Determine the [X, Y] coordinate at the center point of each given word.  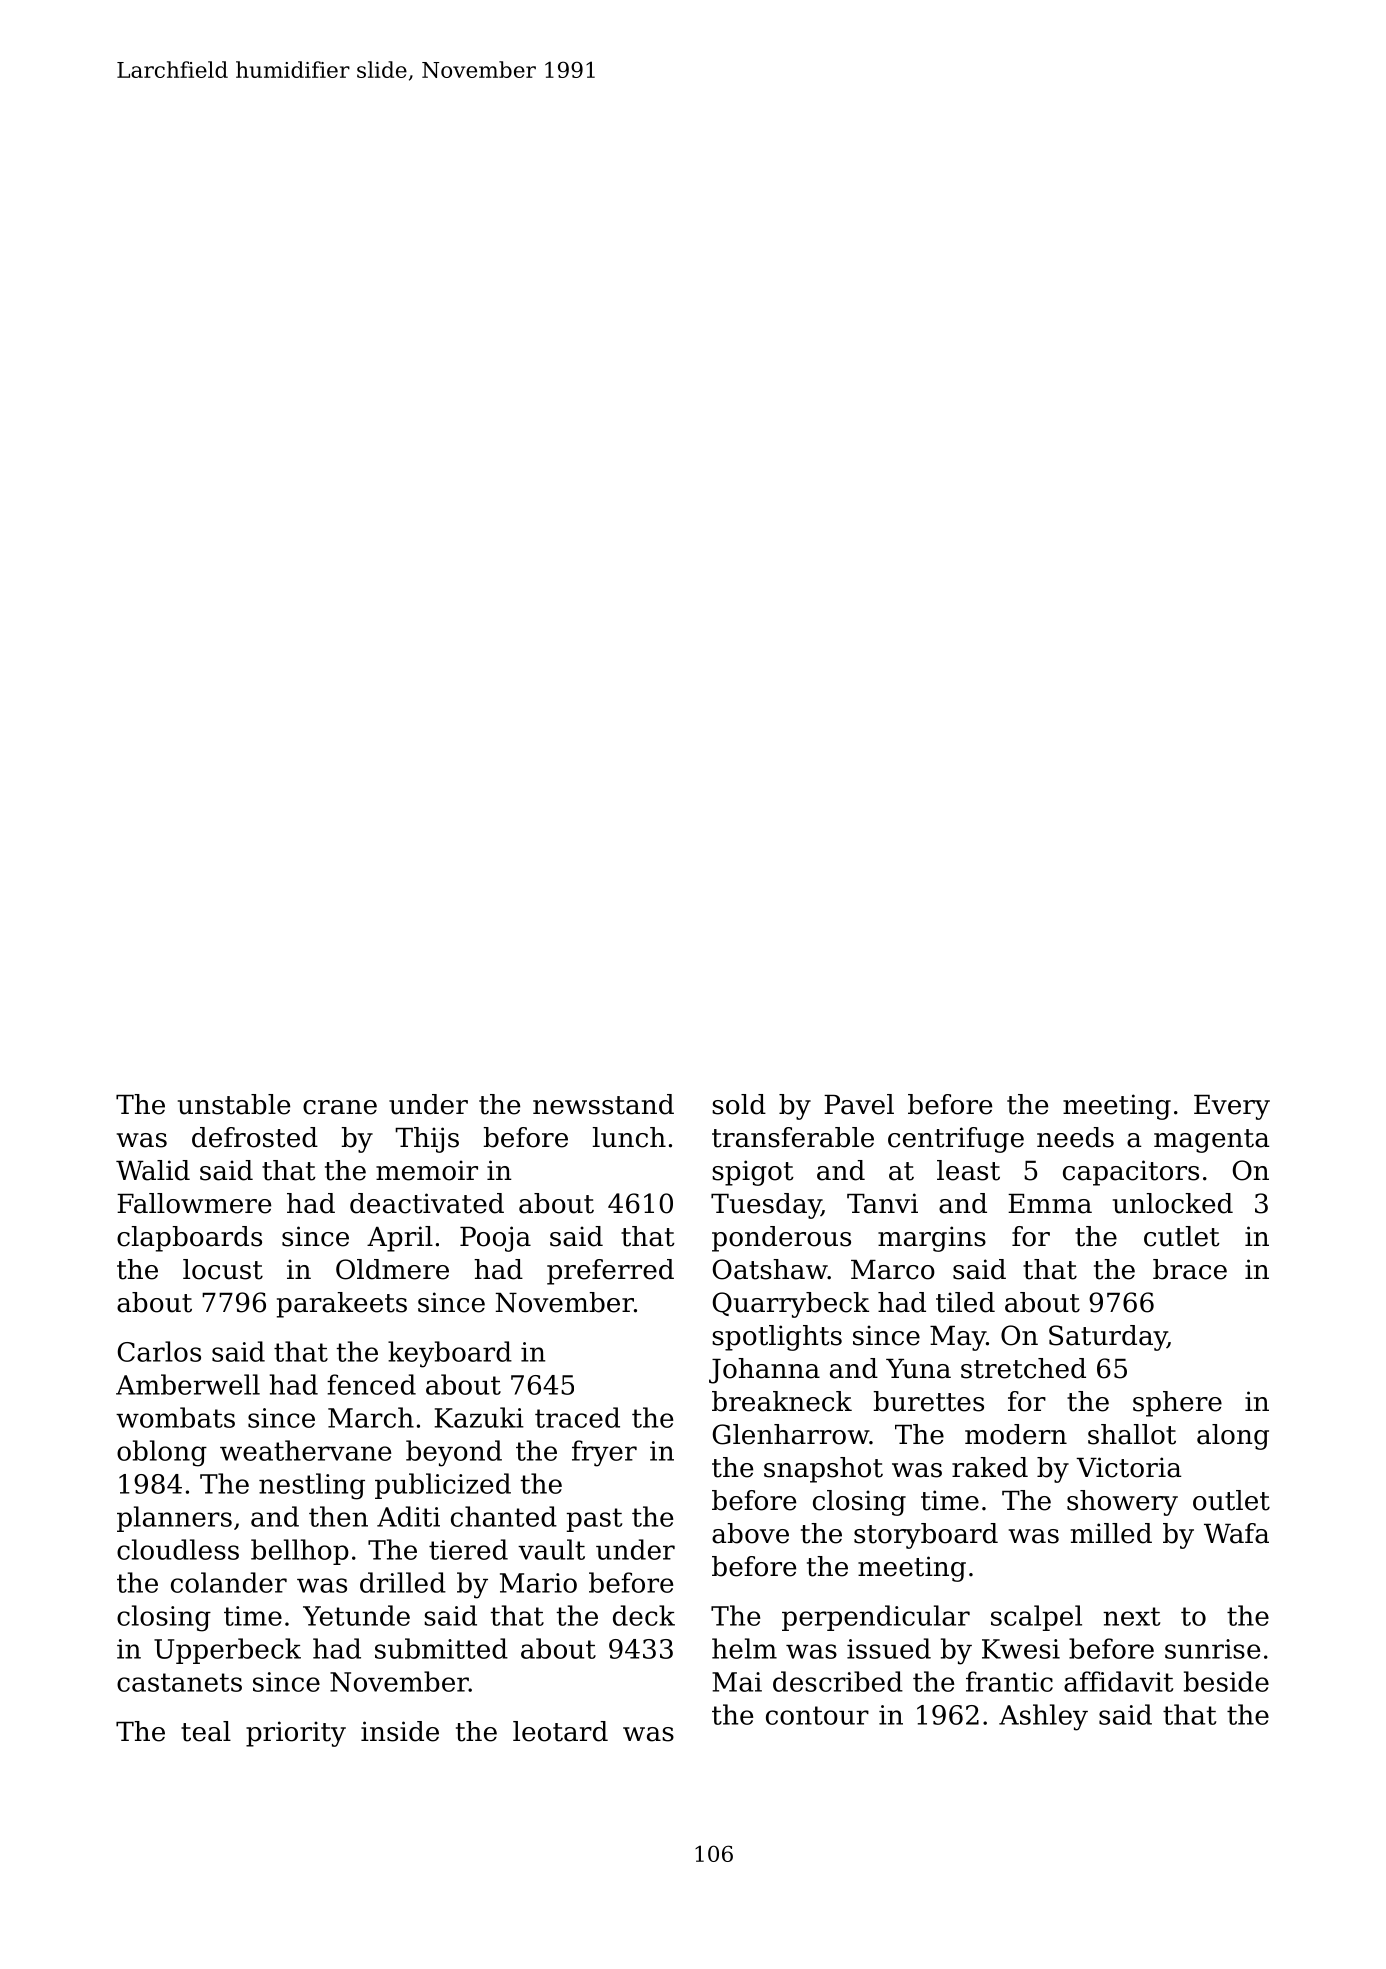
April [400, 1239]
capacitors [1131, 1173]
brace [1190, 1269]
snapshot [823, 1470]
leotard [560, 1731]
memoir [427, 1170]
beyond [454, 1453]
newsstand [603, 1104]
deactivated [427, 1203]
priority [296, 1734]
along [1233, 1437]
